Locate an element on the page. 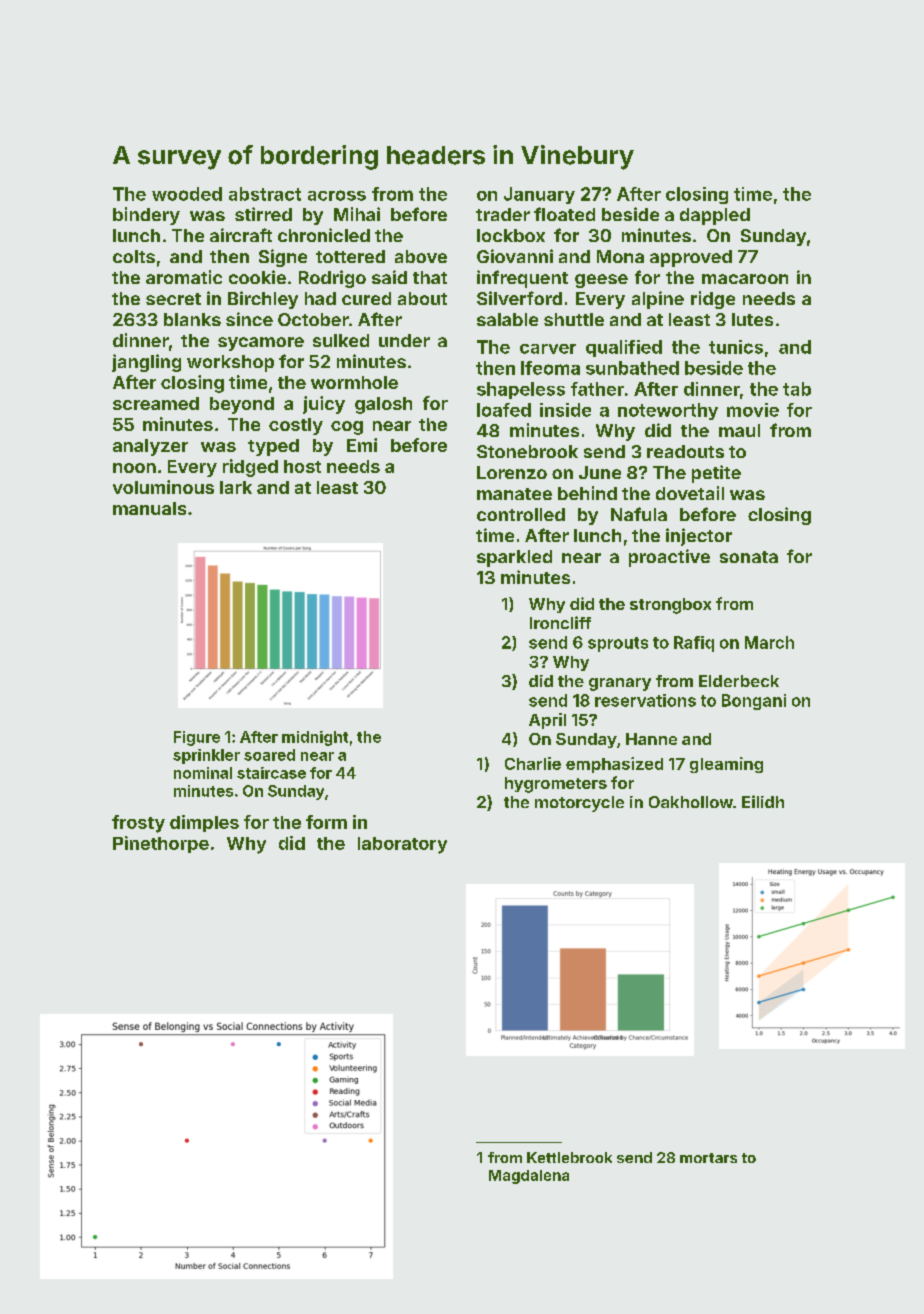 The height and width of the document is (1314, 924). Pinethorpe is located at coordinates (161, 844).
